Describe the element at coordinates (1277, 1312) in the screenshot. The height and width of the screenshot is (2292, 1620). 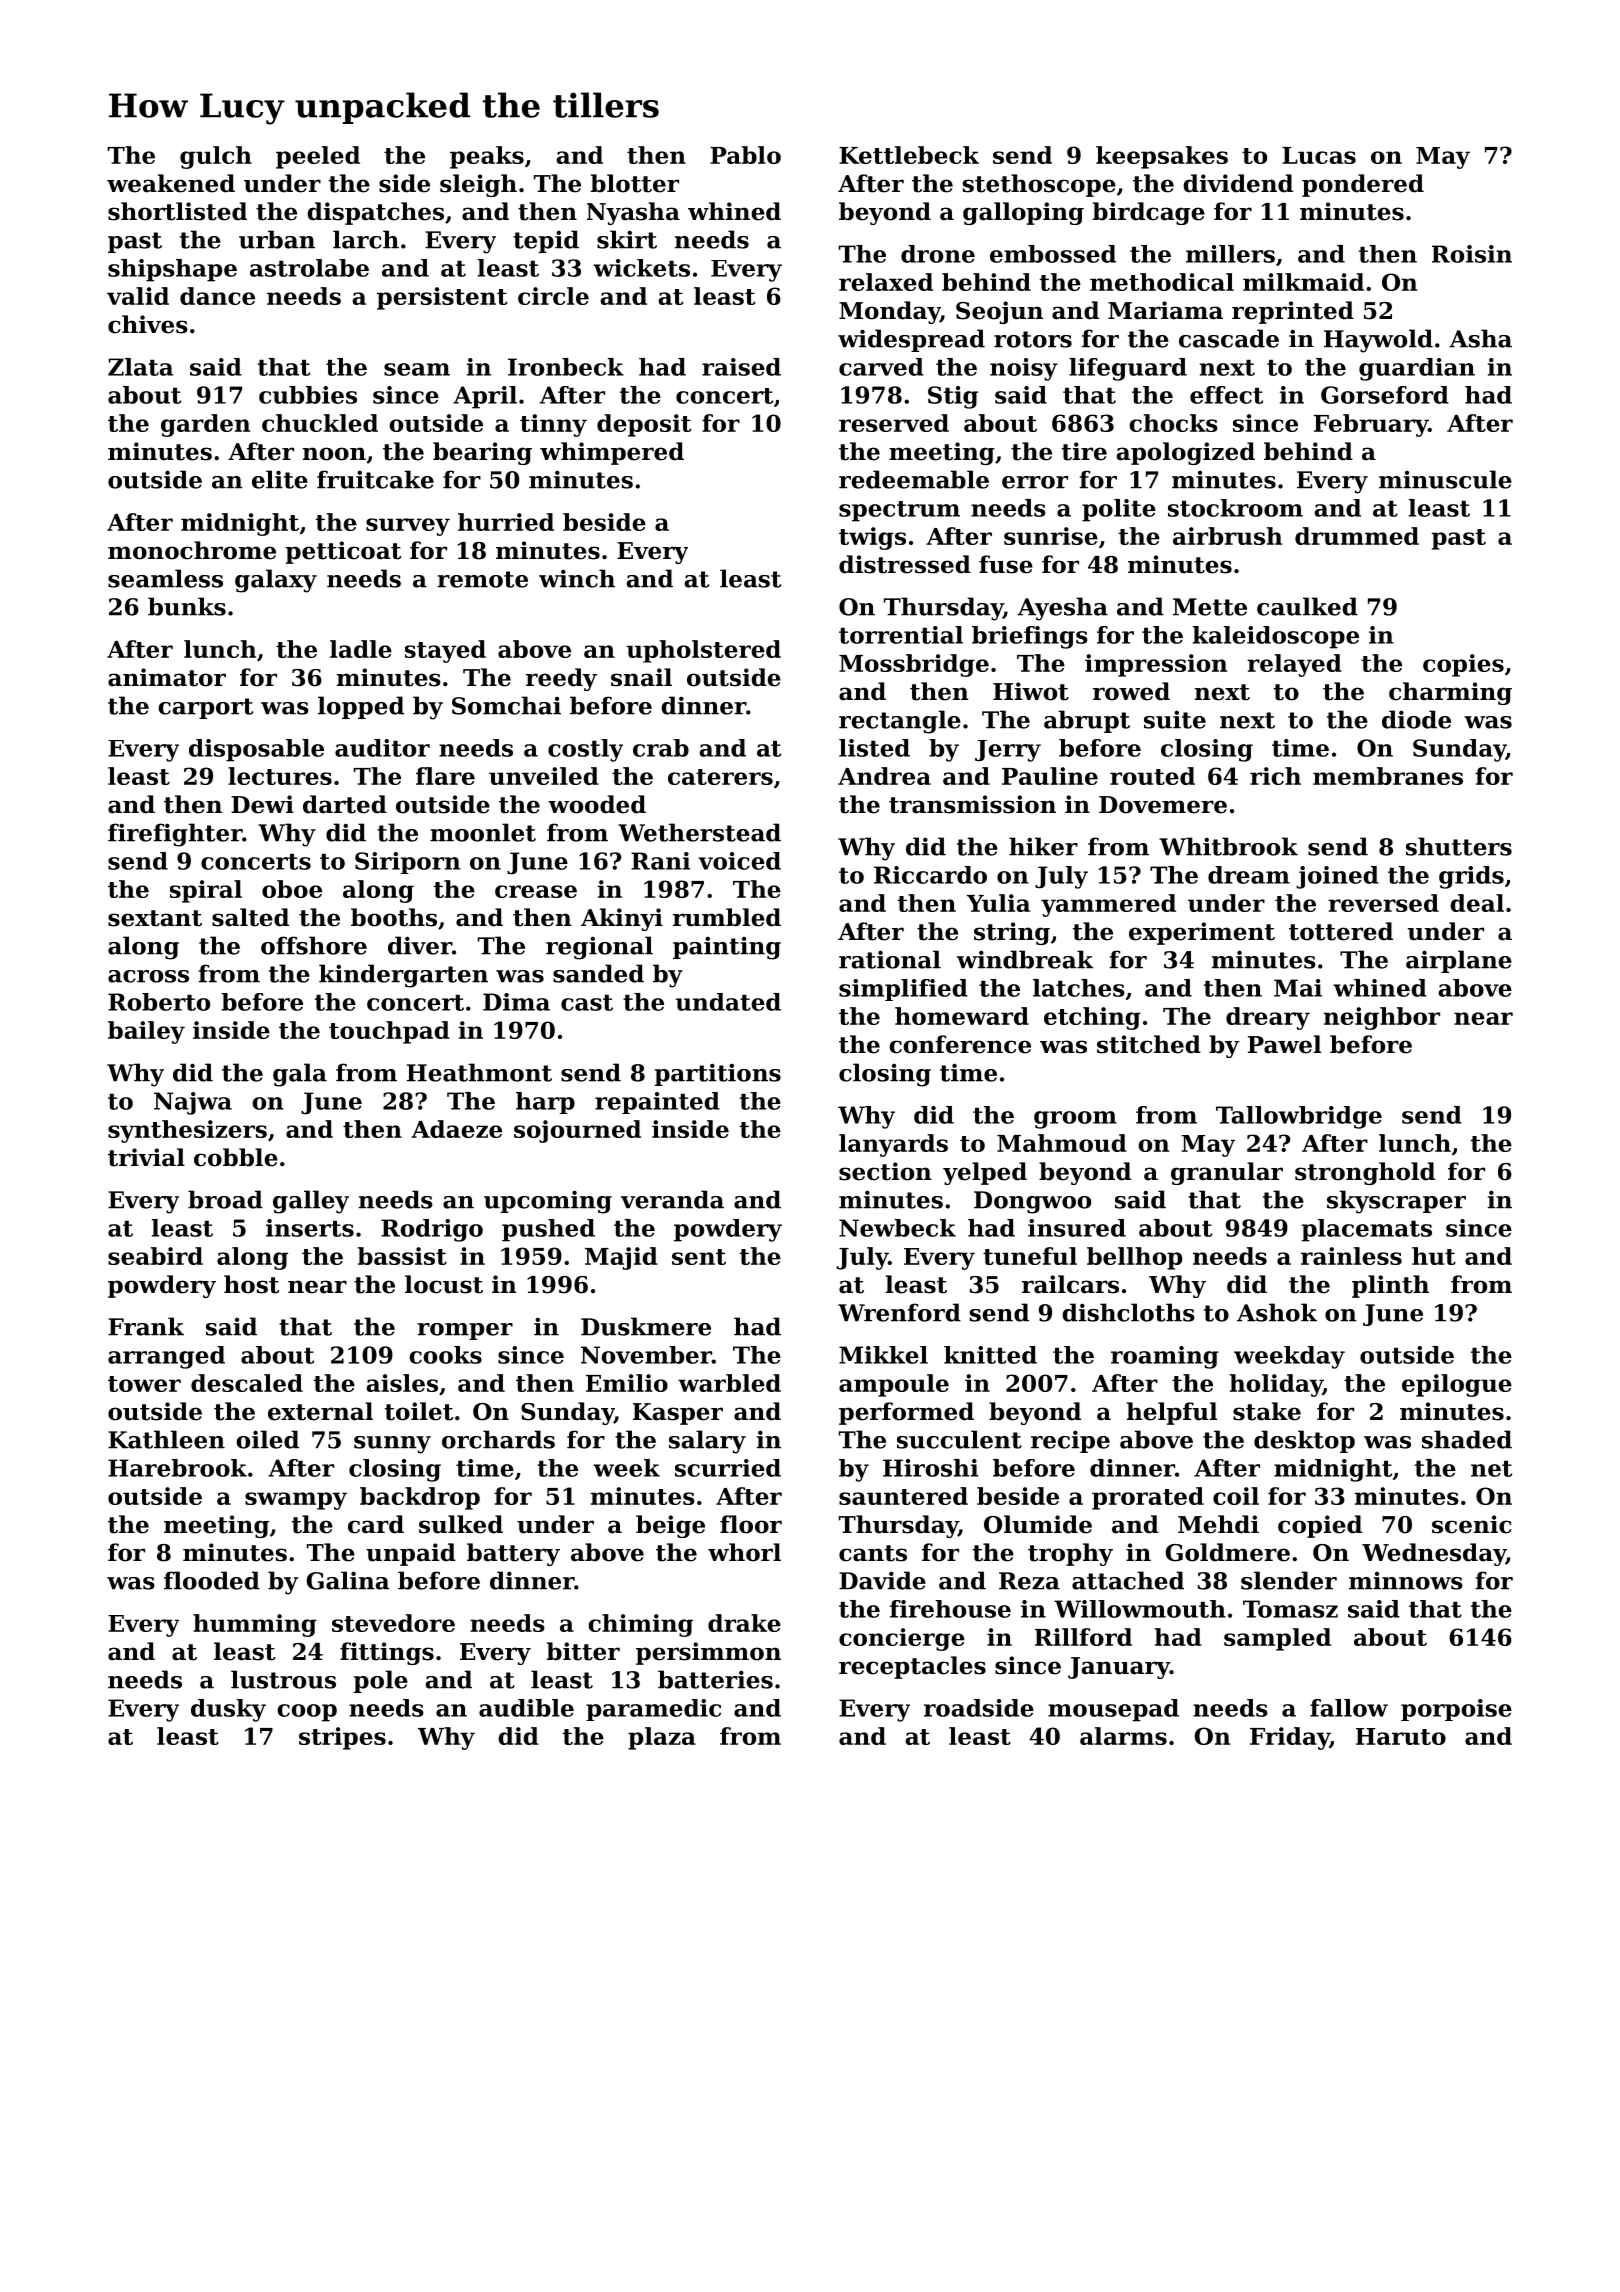
I see `Ashok` at that location.
